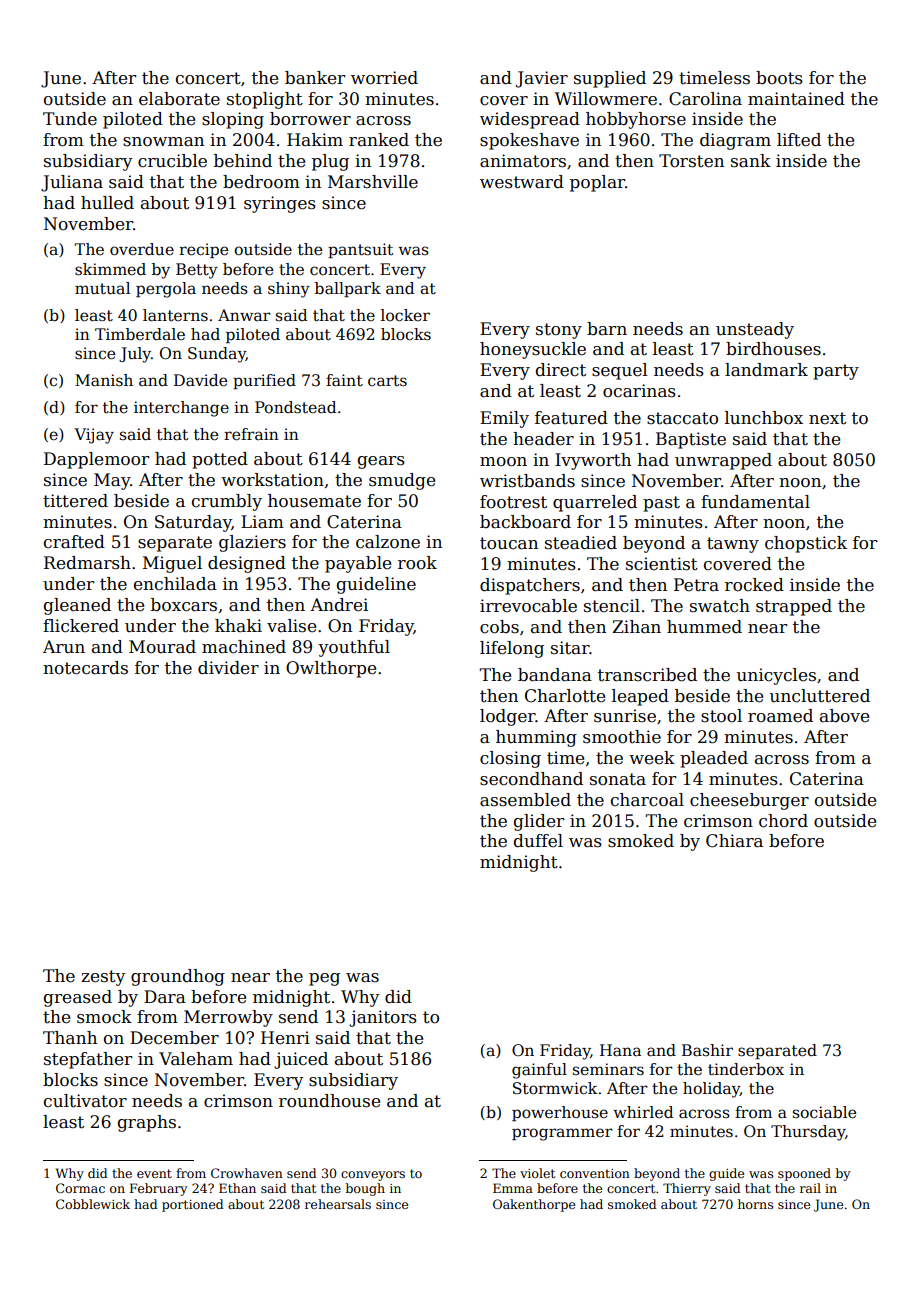 Image resolution: width=924 pixels, height=1308 pixels. What do you see at coordinates (755, 330) in the document?
I see `unsteady` at bounding box center [755, 330].
